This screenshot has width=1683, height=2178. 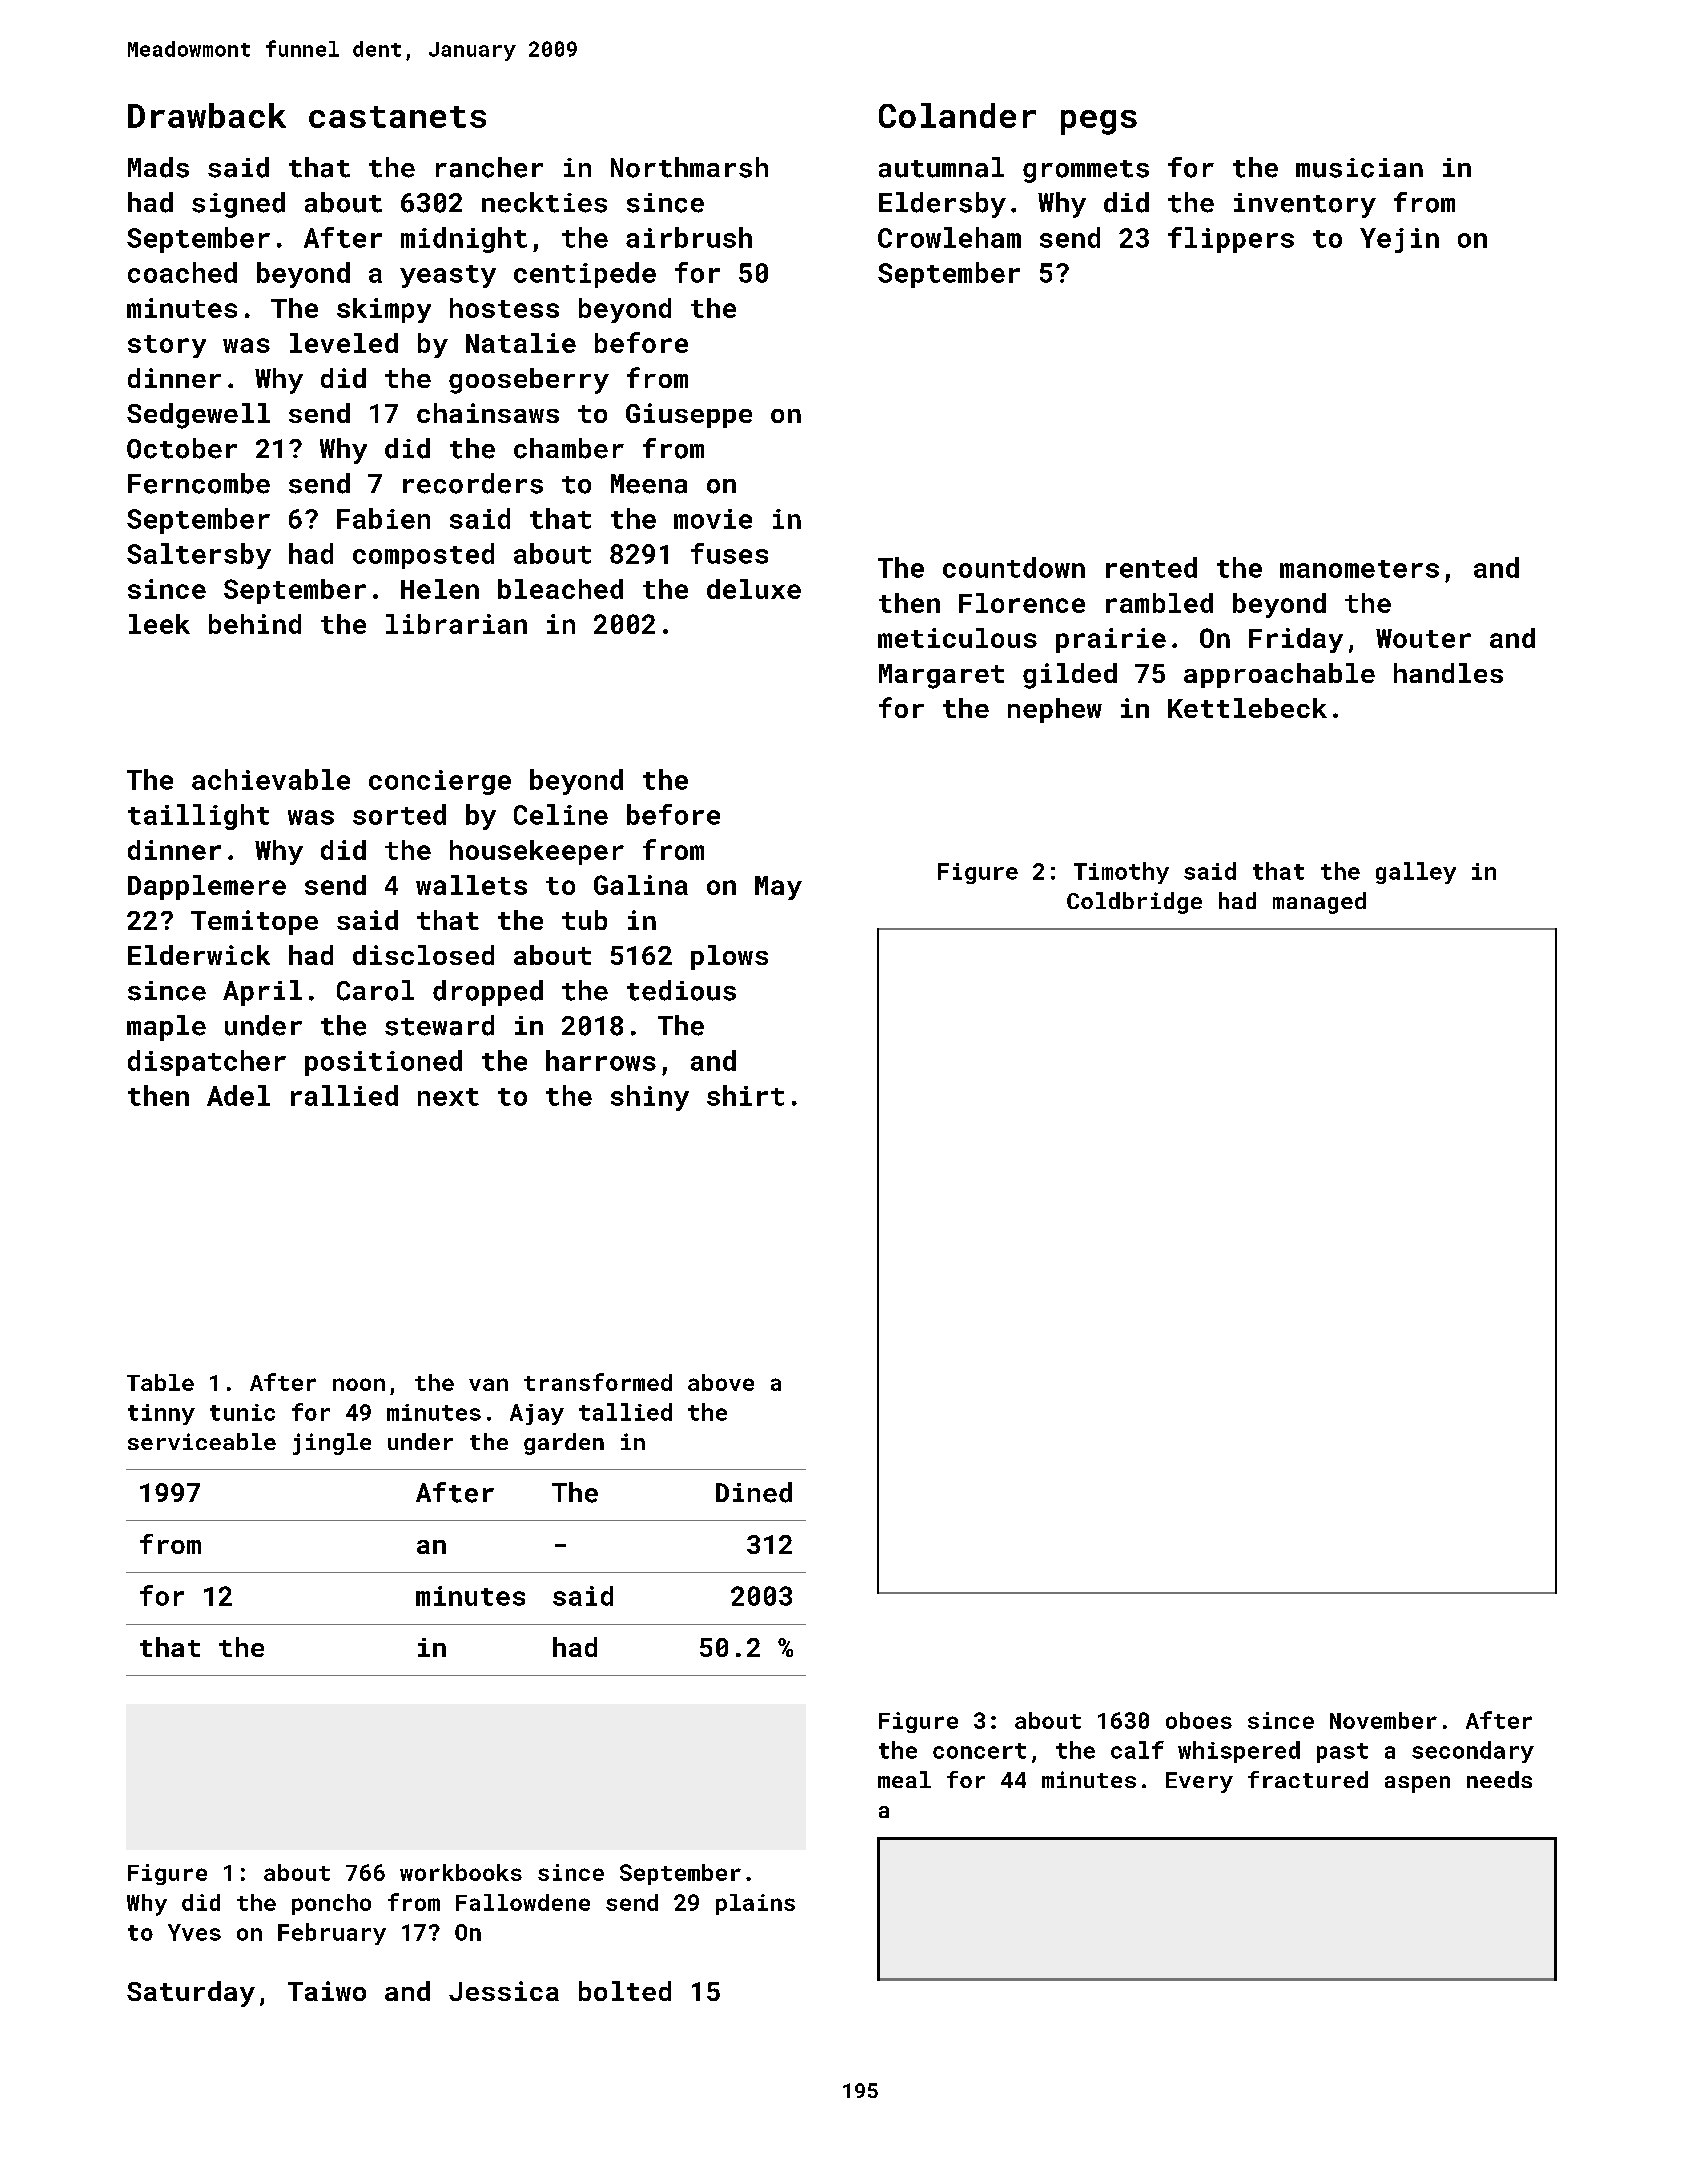 I want to click on chainsaws, so click(x=488, y=413).
